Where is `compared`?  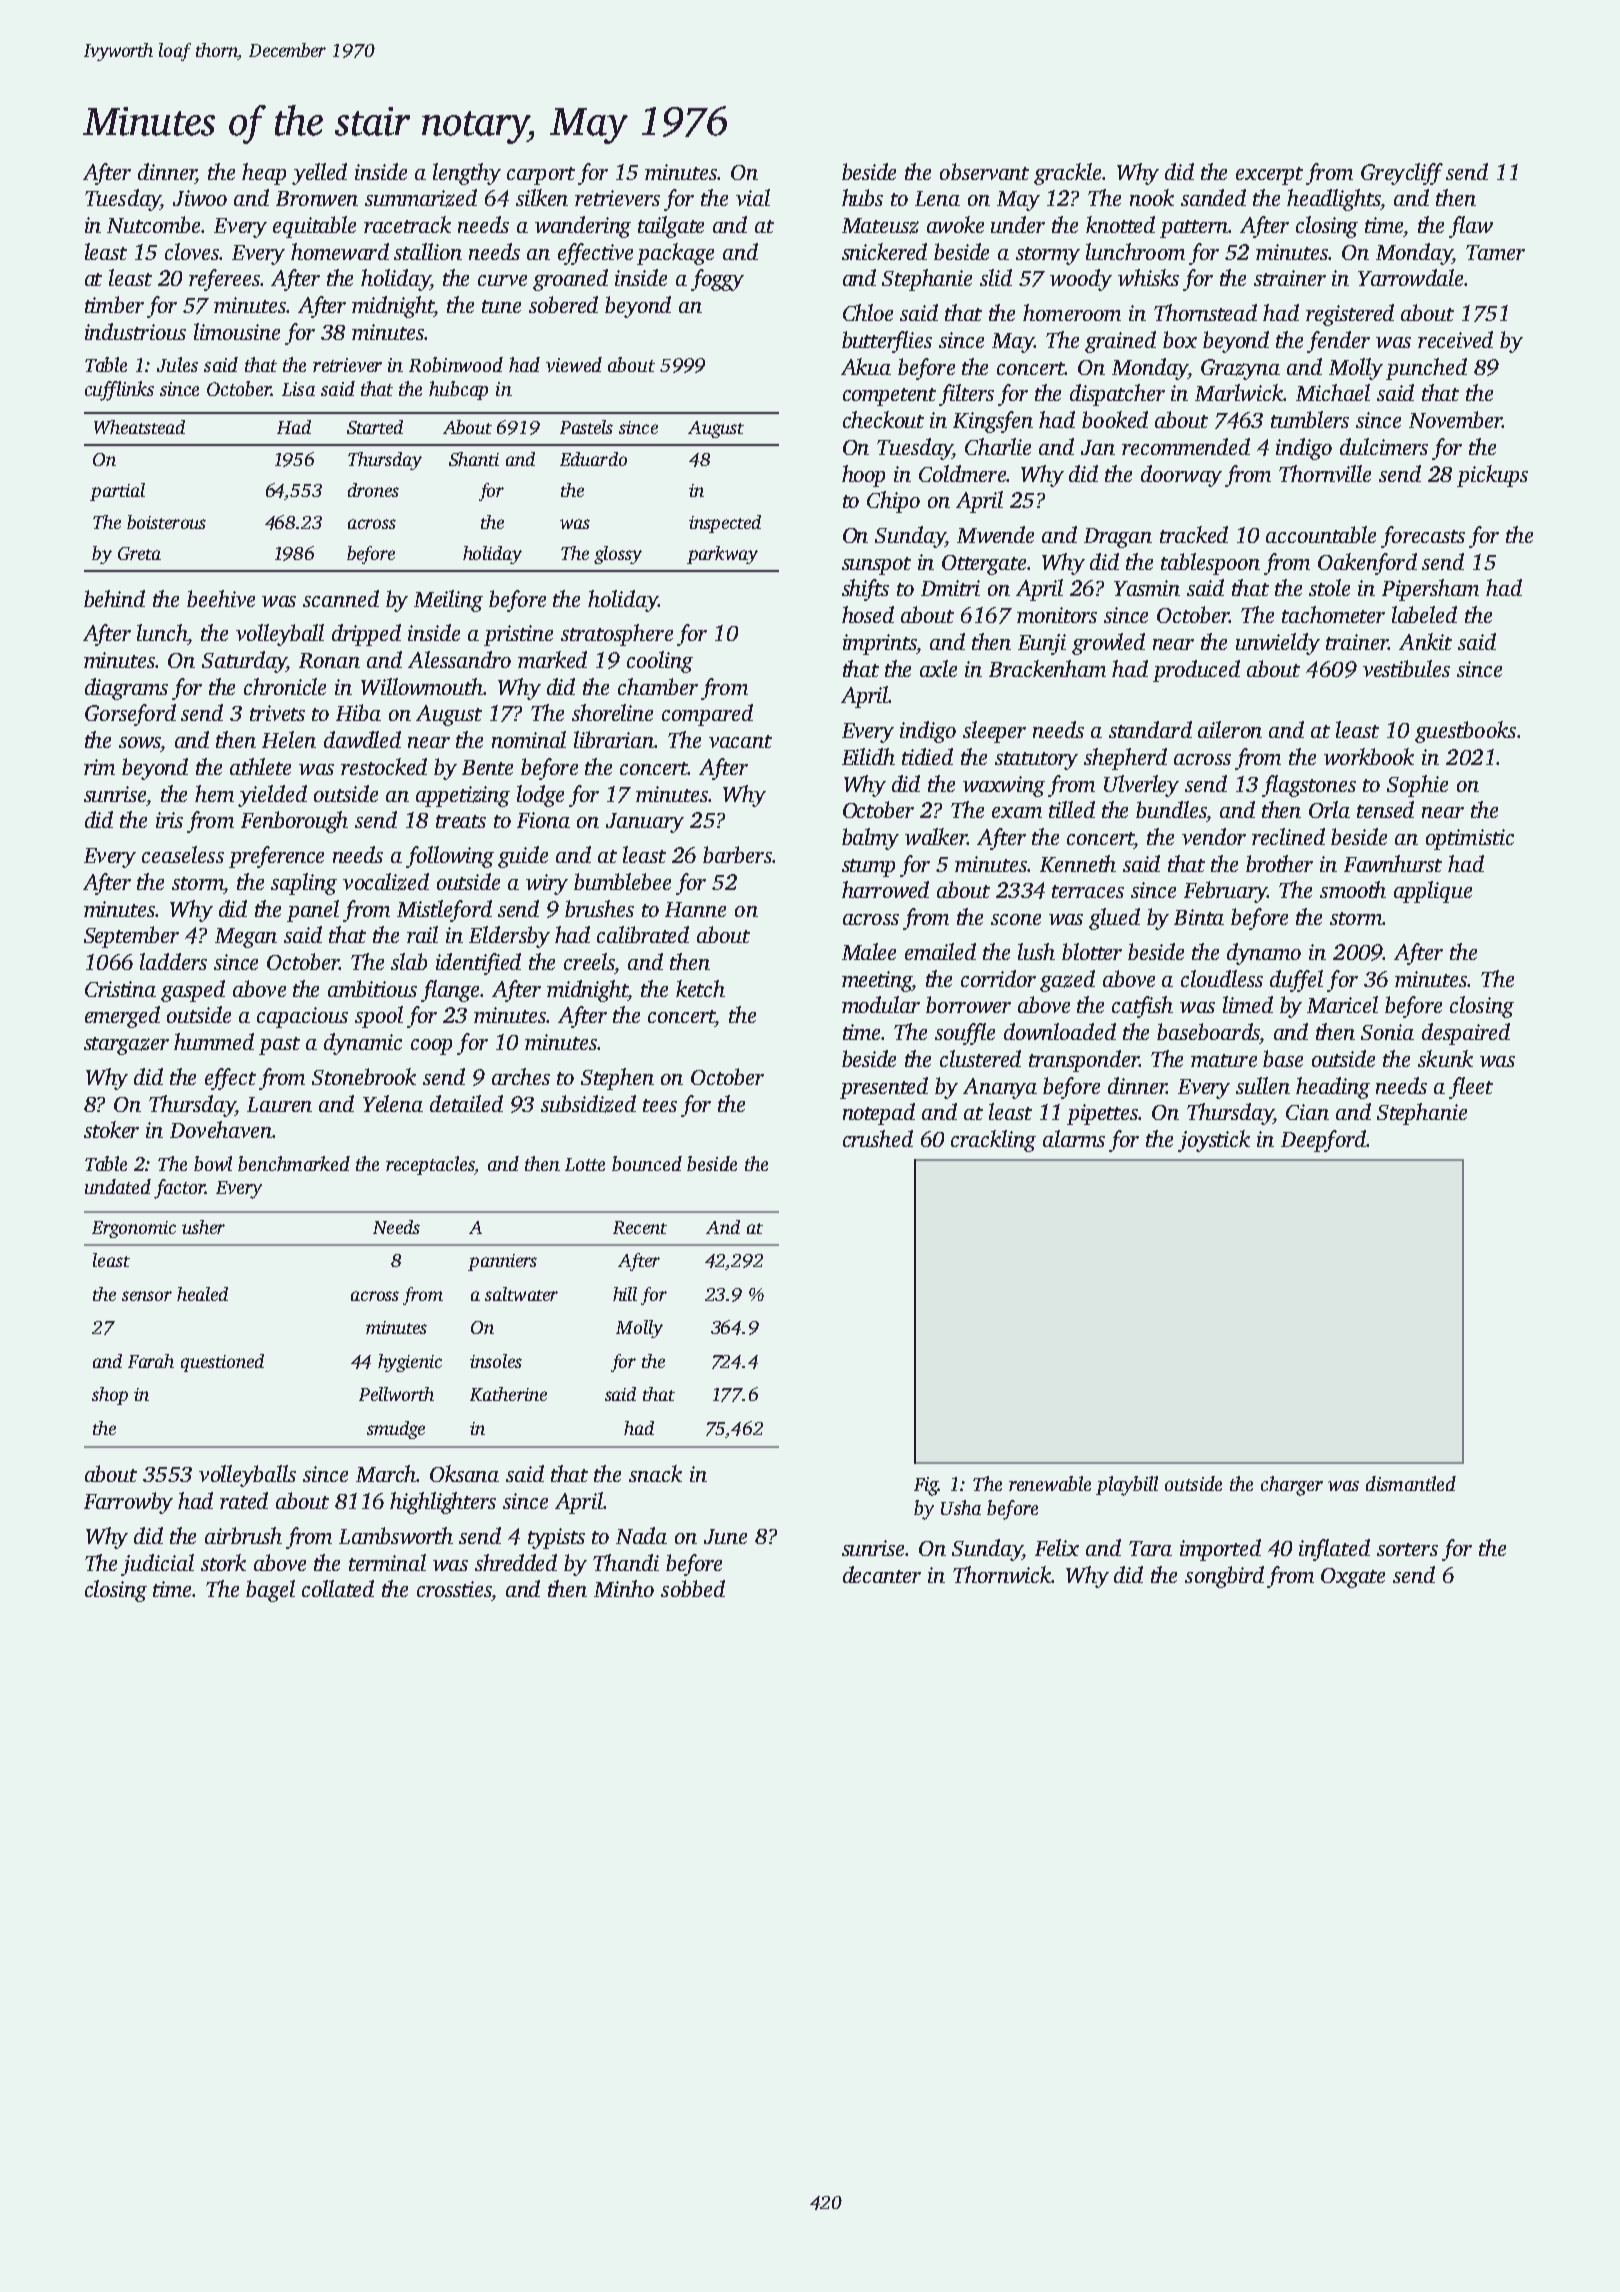 compared is located at coordinates (707, 715).
